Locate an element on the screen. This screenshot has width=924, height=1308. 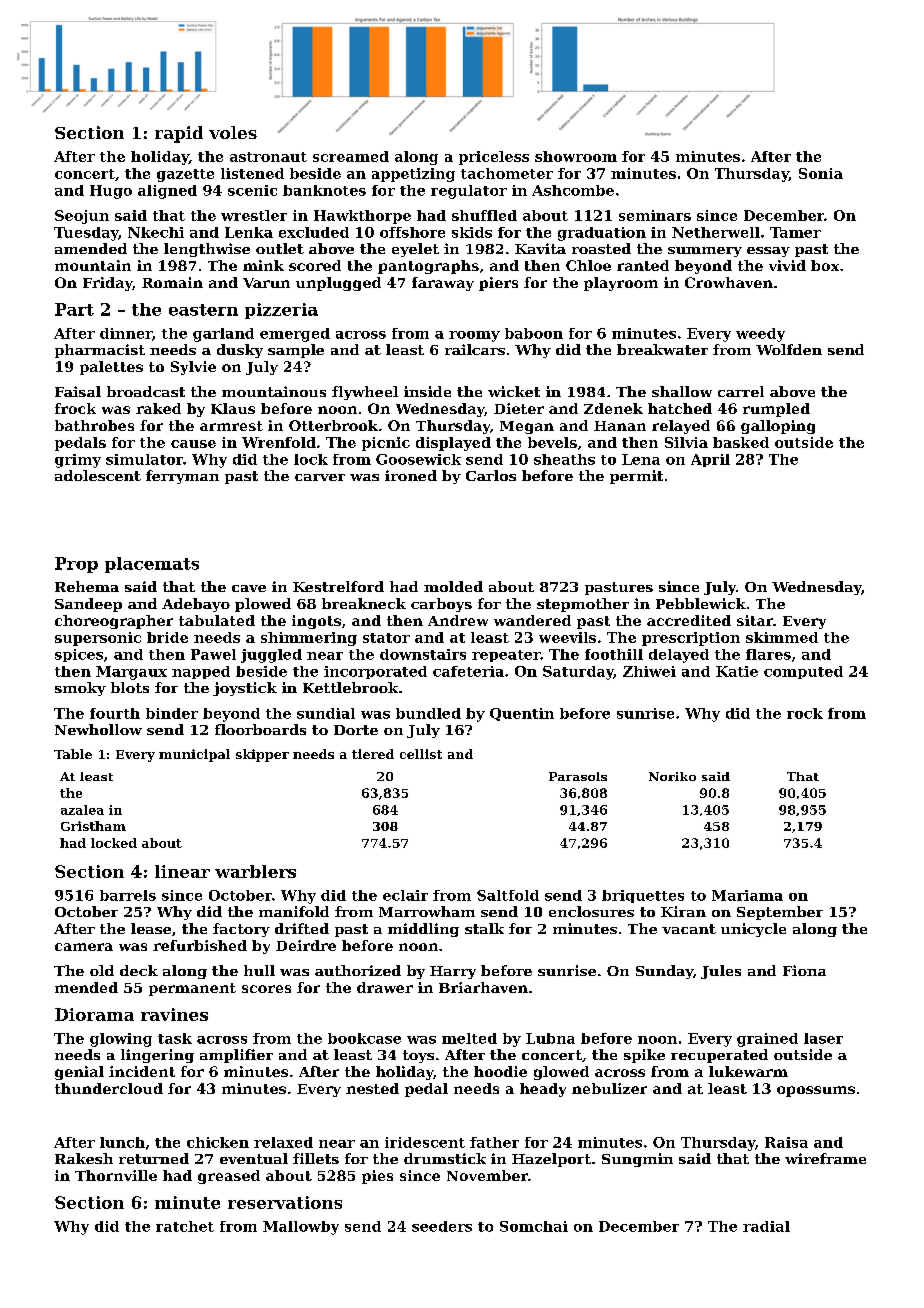
Rakesh is located at coordinates (84, 1158).
